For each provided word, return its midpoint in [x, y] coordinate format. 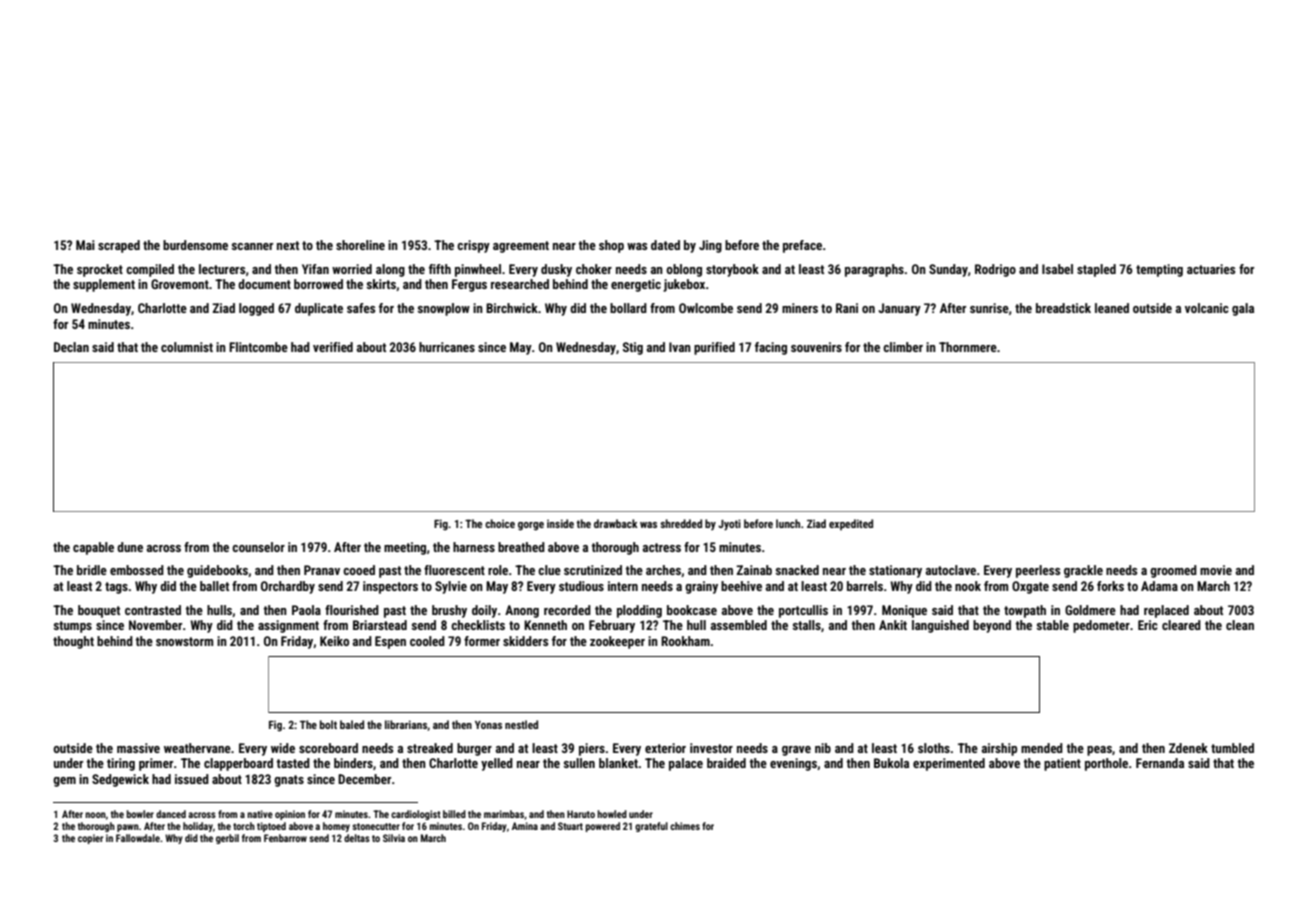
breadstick [1063, 308]
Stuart [570, 826]
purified [714, 348]
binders [353, 763]
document [264, 284]
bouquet [99, 611]
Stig [633, 348]
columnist [187, 347]
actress [662, 547]
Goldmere [1090, 610]
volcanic [1207, 308]
